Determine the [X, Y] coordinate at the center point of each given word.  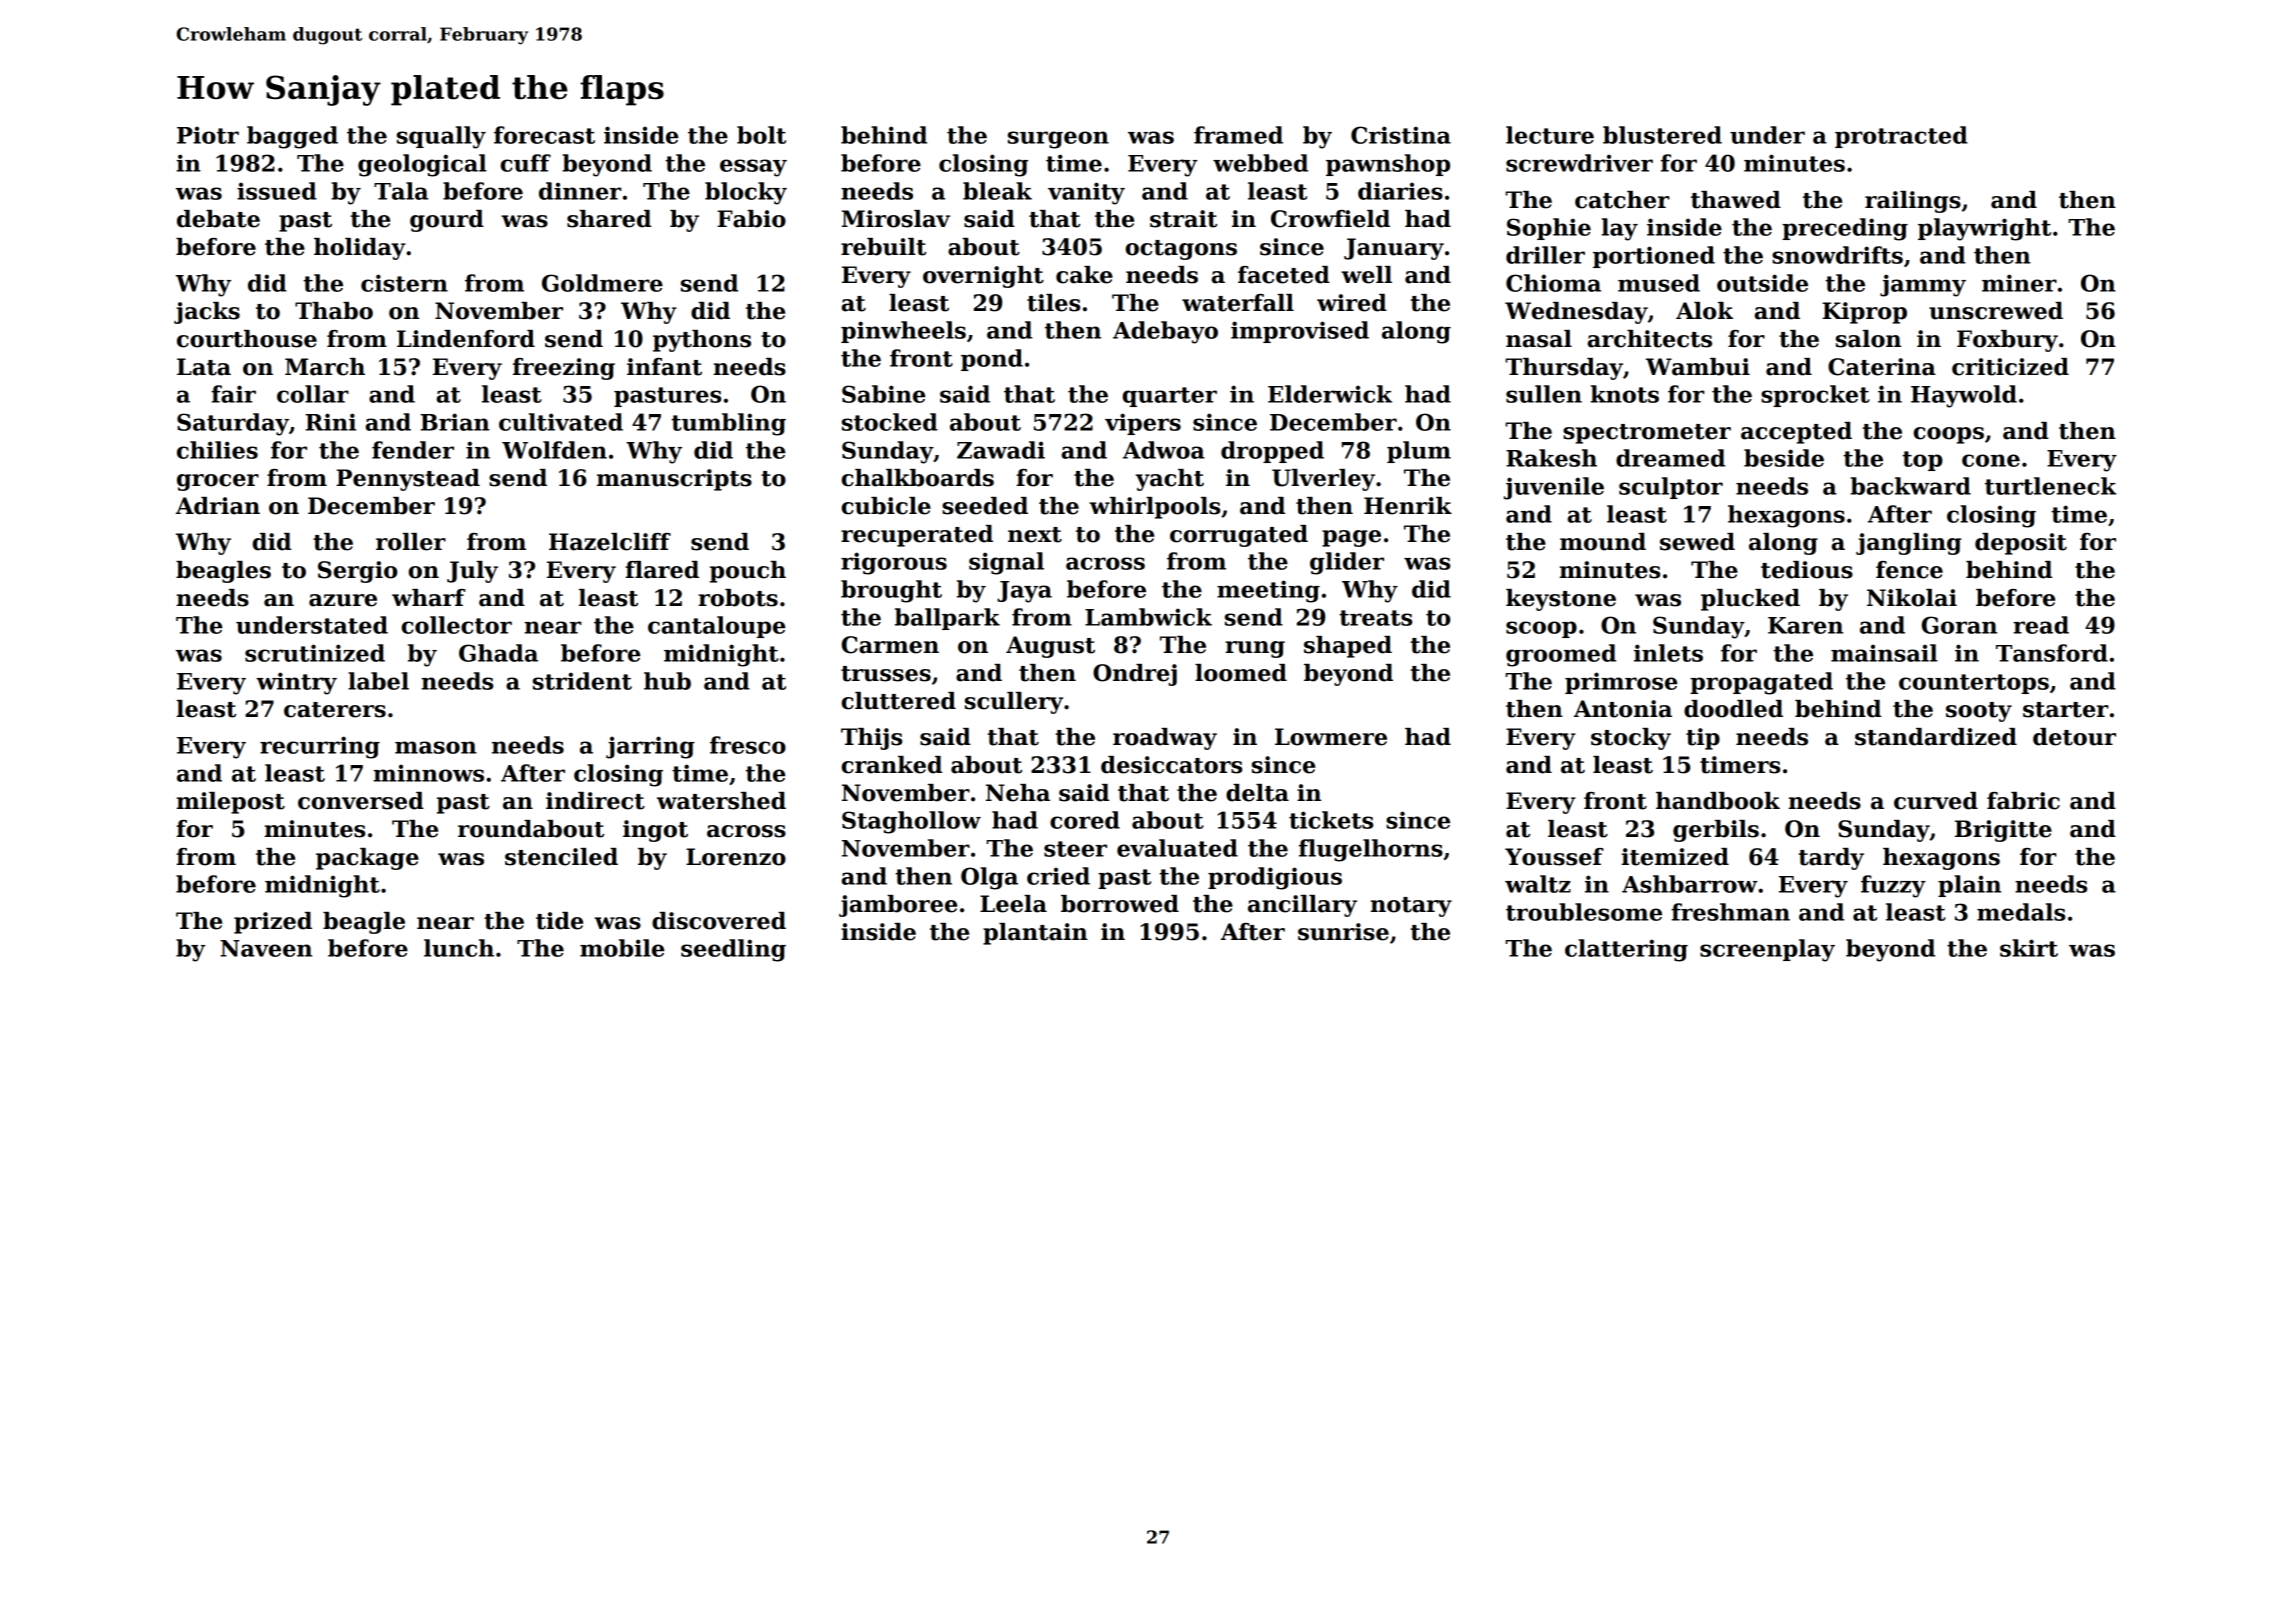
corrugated [1239, 536]
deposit [2021, 544]
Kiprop [1864, 313]
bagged [292, 137]
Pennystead [408, 480]
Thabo [334, 311]
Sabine [883, 394]
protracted [1901, 137]
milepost [230, 803]
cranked [892, 765]
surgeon [1058, 140]
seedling [733, 950]
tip [1703, 739]
